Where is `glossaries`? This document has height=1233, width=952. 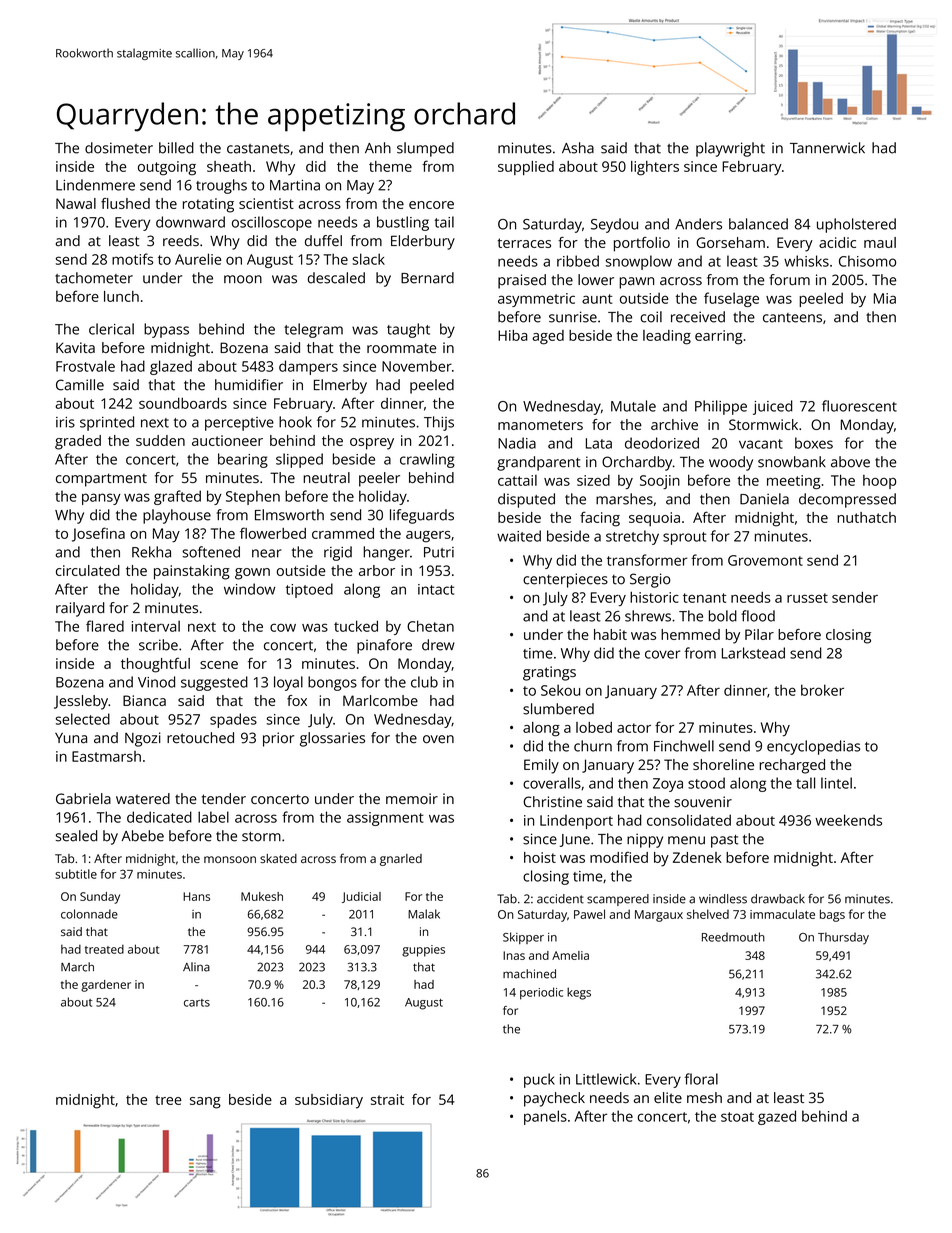 glossaries is located at coordinates (332, 739).
